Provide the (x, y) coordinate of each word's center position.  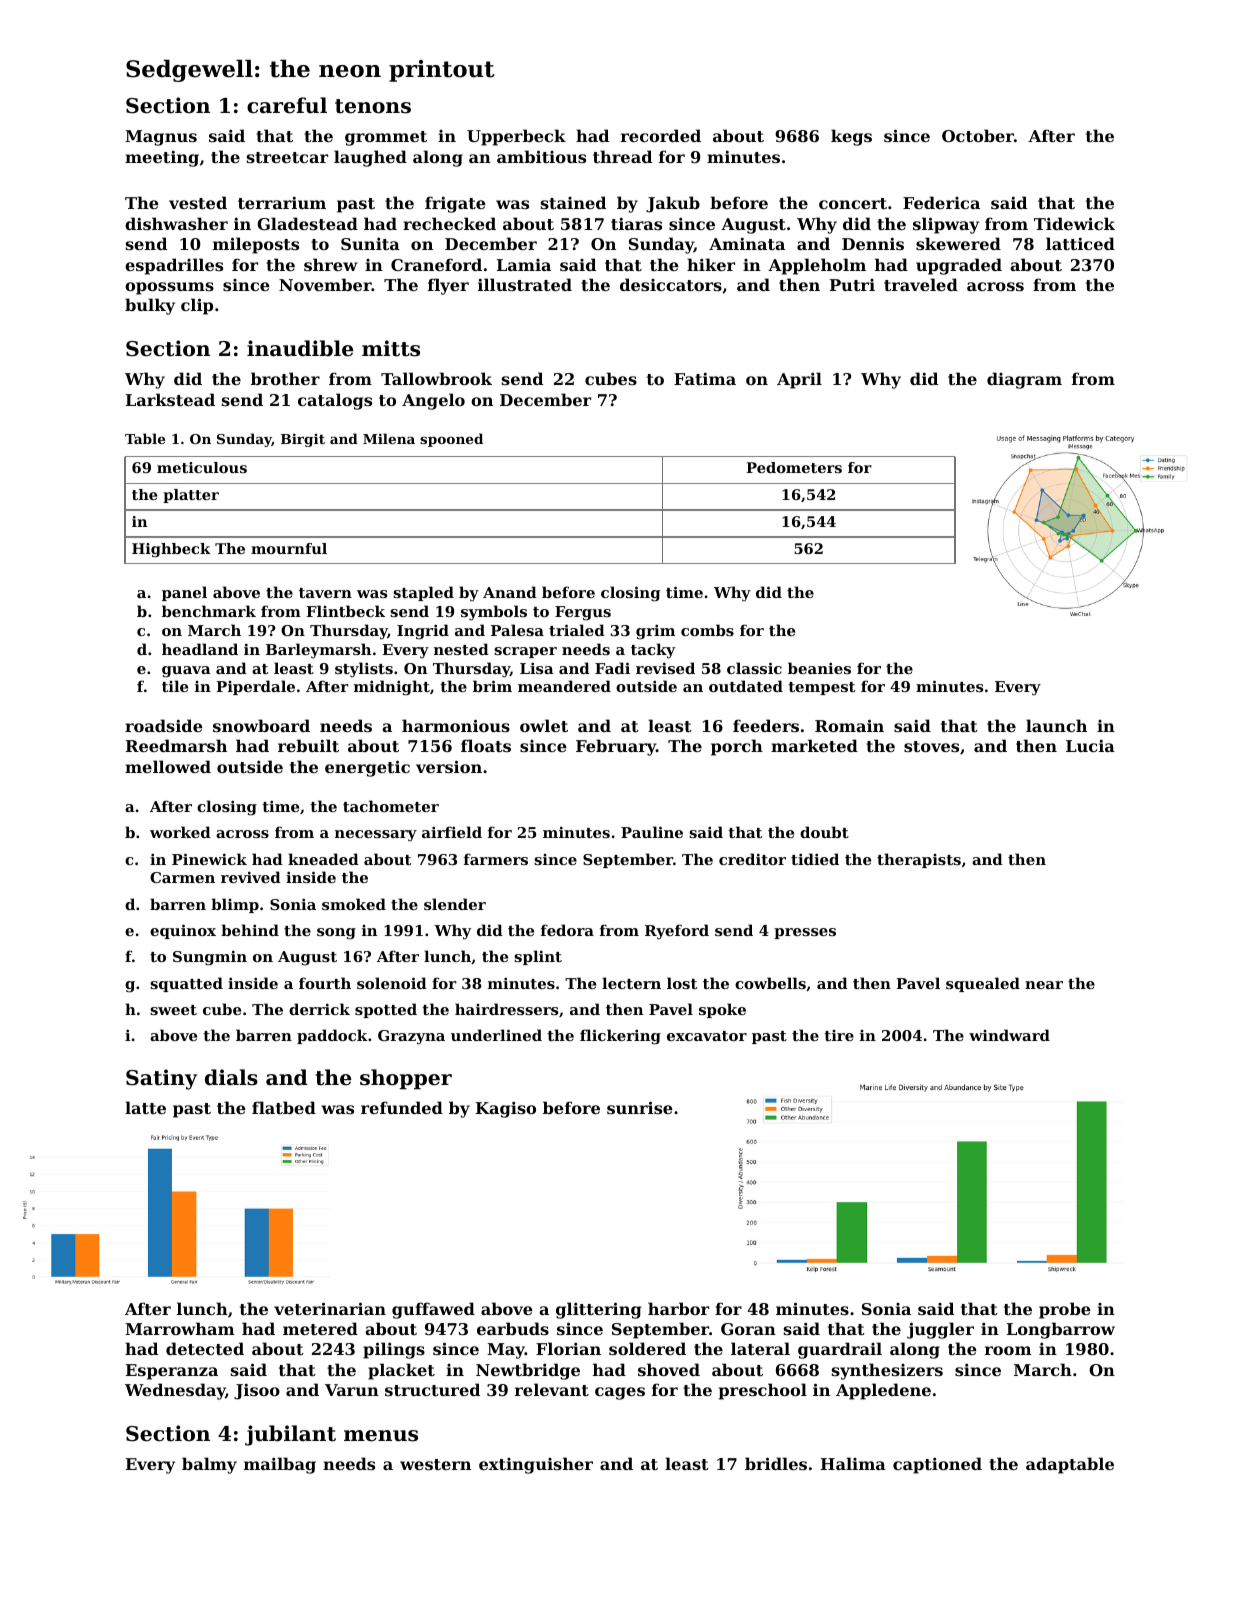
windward (1009, 1035)
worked (180, 832)
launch (1056, 725)
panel (184, 593)
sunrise (640, 1107)
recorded (661, 135)
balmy (209, 1465)
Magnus (161, 138)
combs (707, 630)
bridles (776, 1463)
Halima (853, 1463)
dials (231, 1077)
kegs (851, 137)
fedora (567, 930)
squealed (983, 984)
